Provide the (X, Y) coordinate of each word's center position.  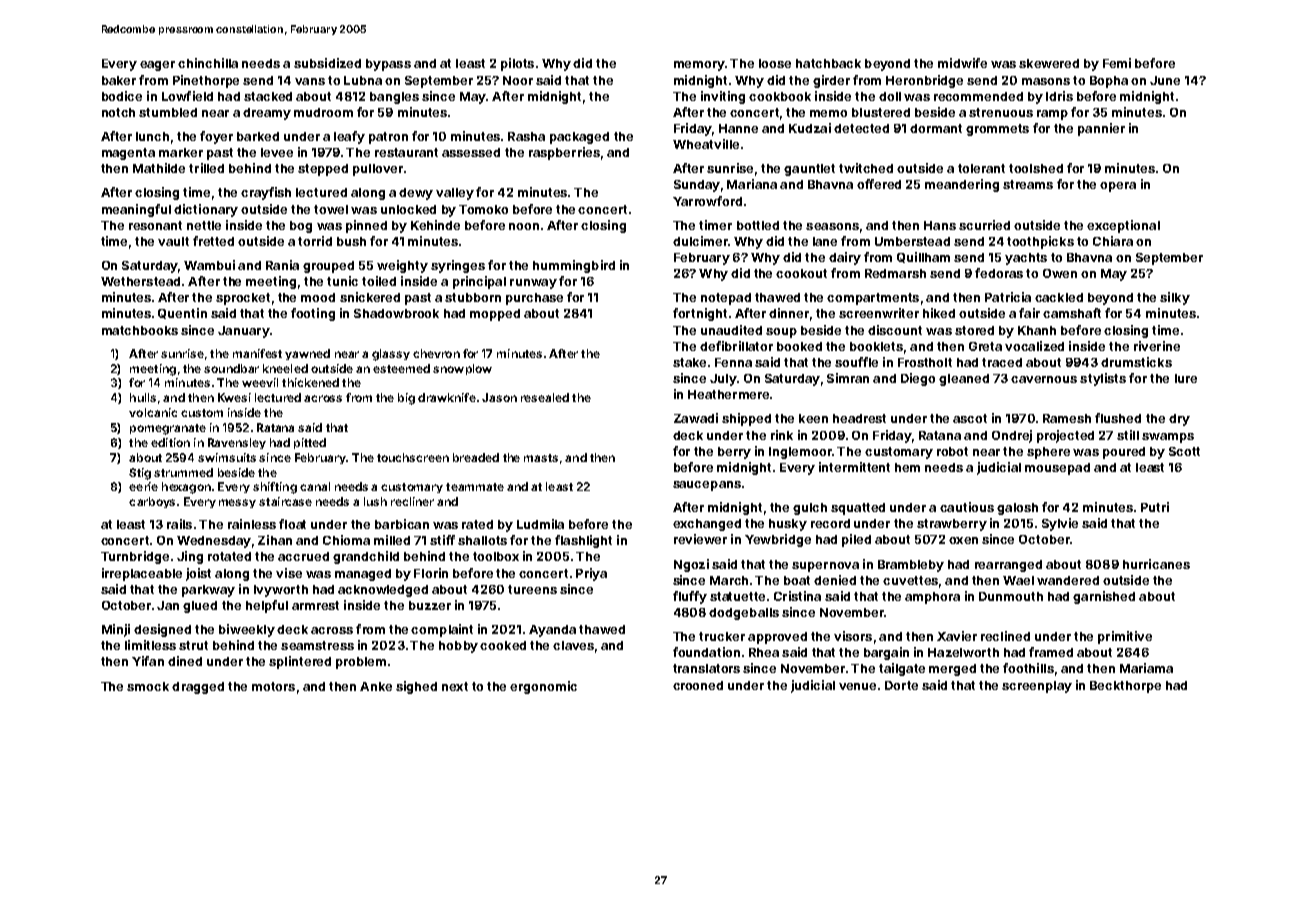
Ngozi (691, 565)
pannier (1101, 129)
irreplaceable (142, 574)
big (406, 399)
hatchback (828, 63)
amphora (932, 598)
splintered (300, 662)
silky (1175, 298)
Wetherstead (140, 281)
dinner (789, 313)
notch (118, 112)
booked (799, 346)
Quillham (923, 257)
